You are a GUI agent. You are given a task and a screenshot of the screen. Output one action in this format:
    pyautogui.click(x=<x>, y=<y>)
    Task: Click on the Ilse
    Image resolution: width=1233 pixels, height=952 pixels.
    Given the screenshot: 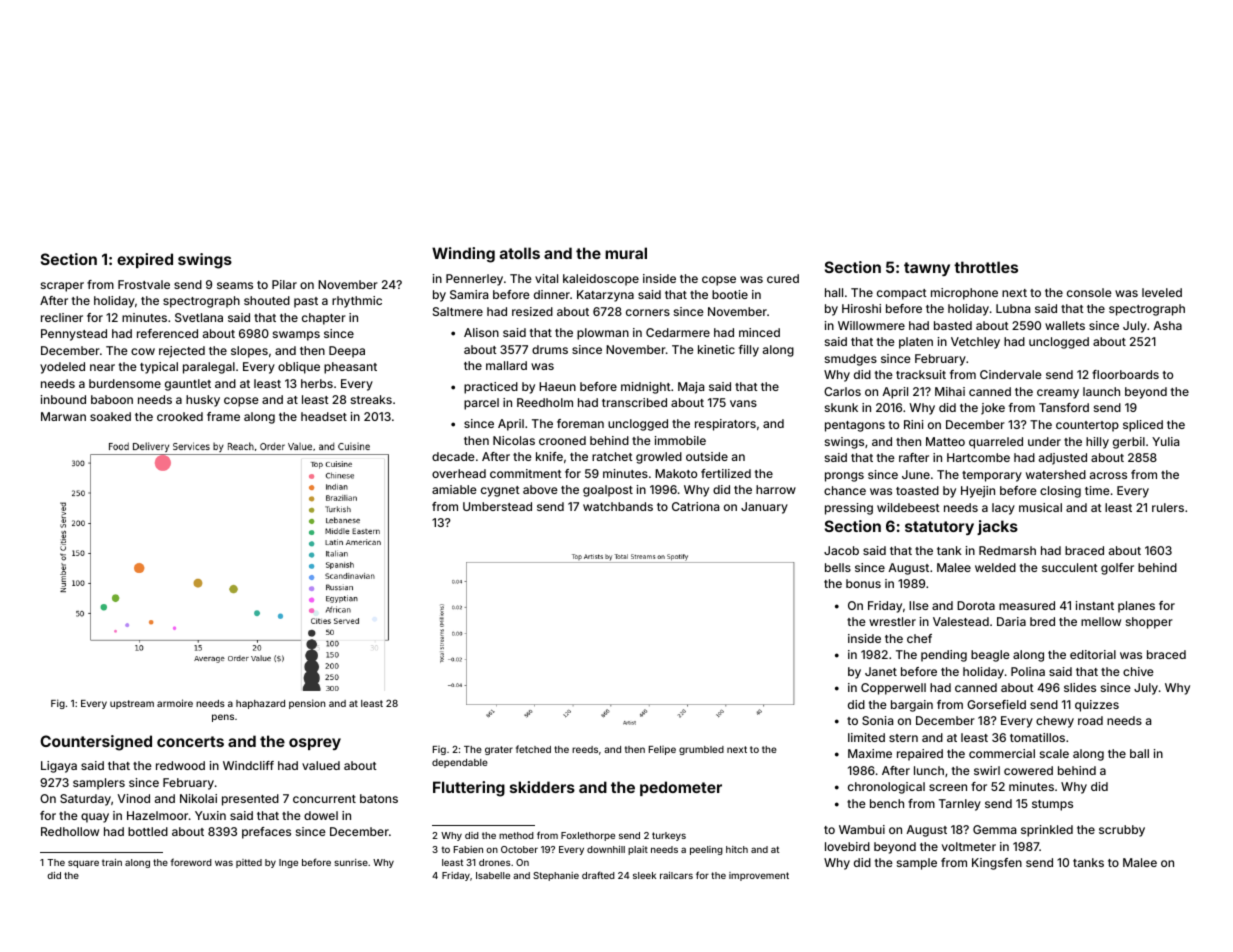 What is the action you would take?
    pyautogui.click(x=919, y=605)
